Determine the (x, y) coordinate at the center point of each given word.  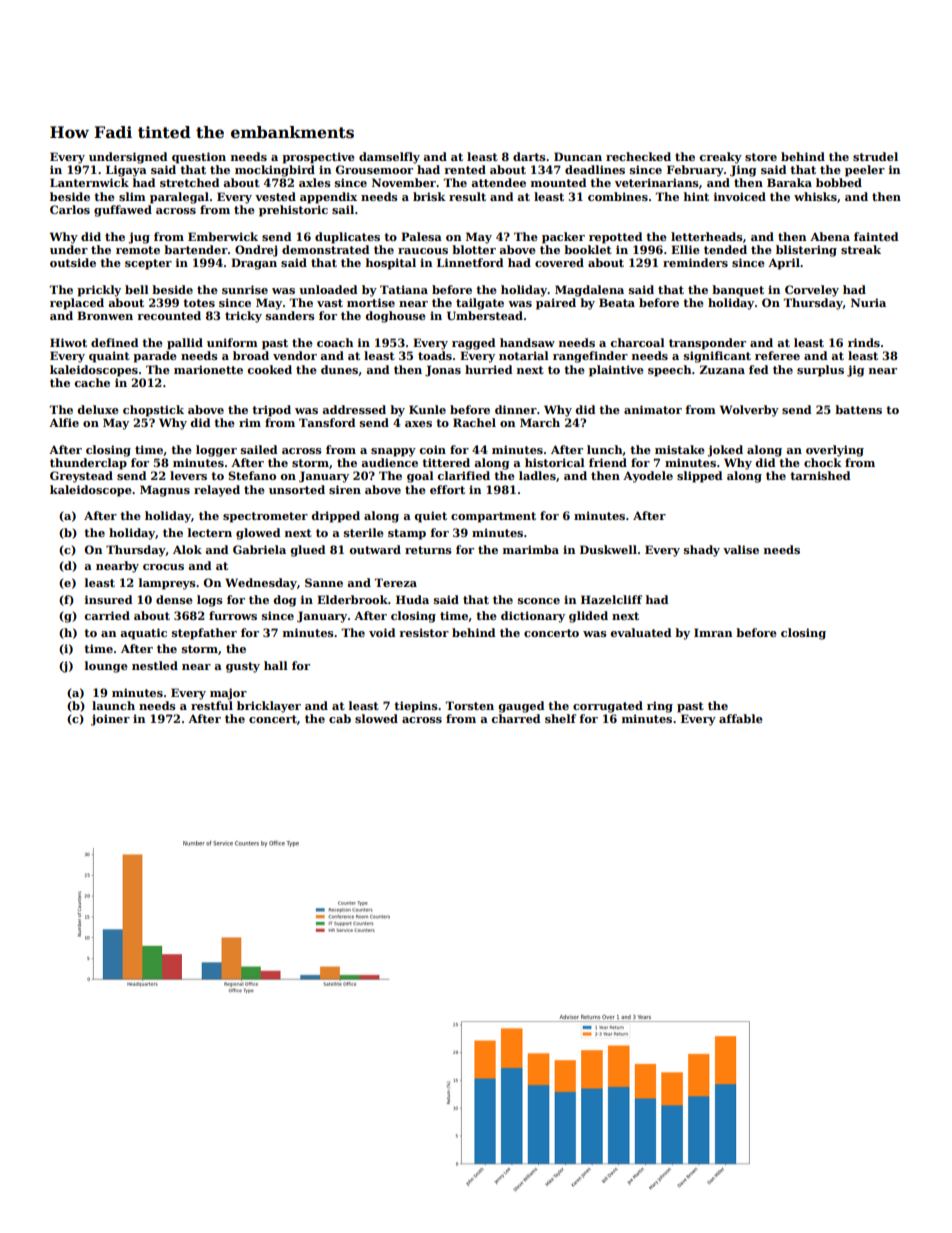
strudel (875, 156)
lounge (106, 667)
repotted (615, 238)
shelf (560, 718)
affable (741, 718)
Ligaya (126, 171)
